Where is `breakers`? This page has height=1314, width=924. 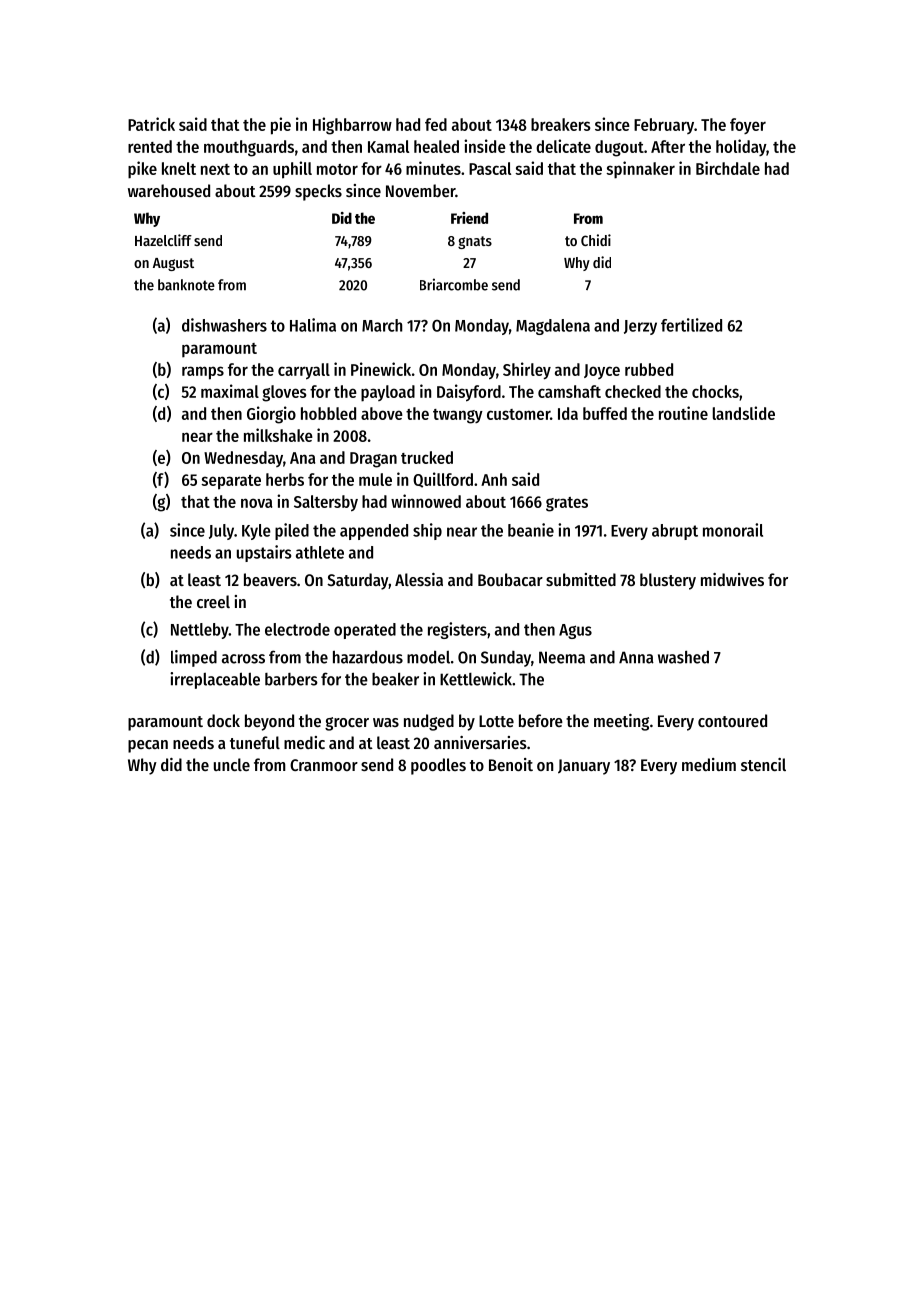
breakers is located at coordinates (561, 124).
